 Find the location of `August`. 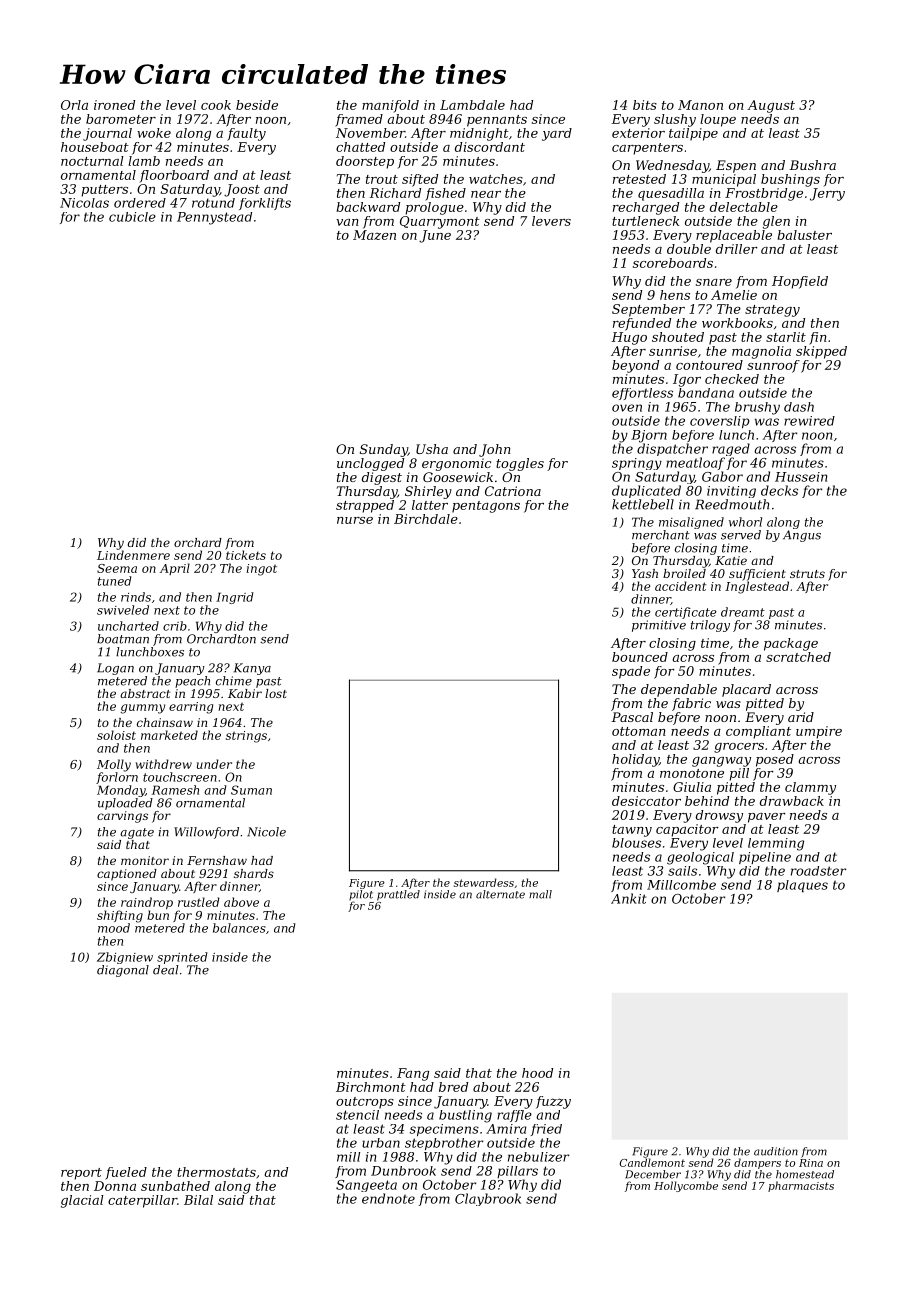

August is located at coordinates (771, 106).
